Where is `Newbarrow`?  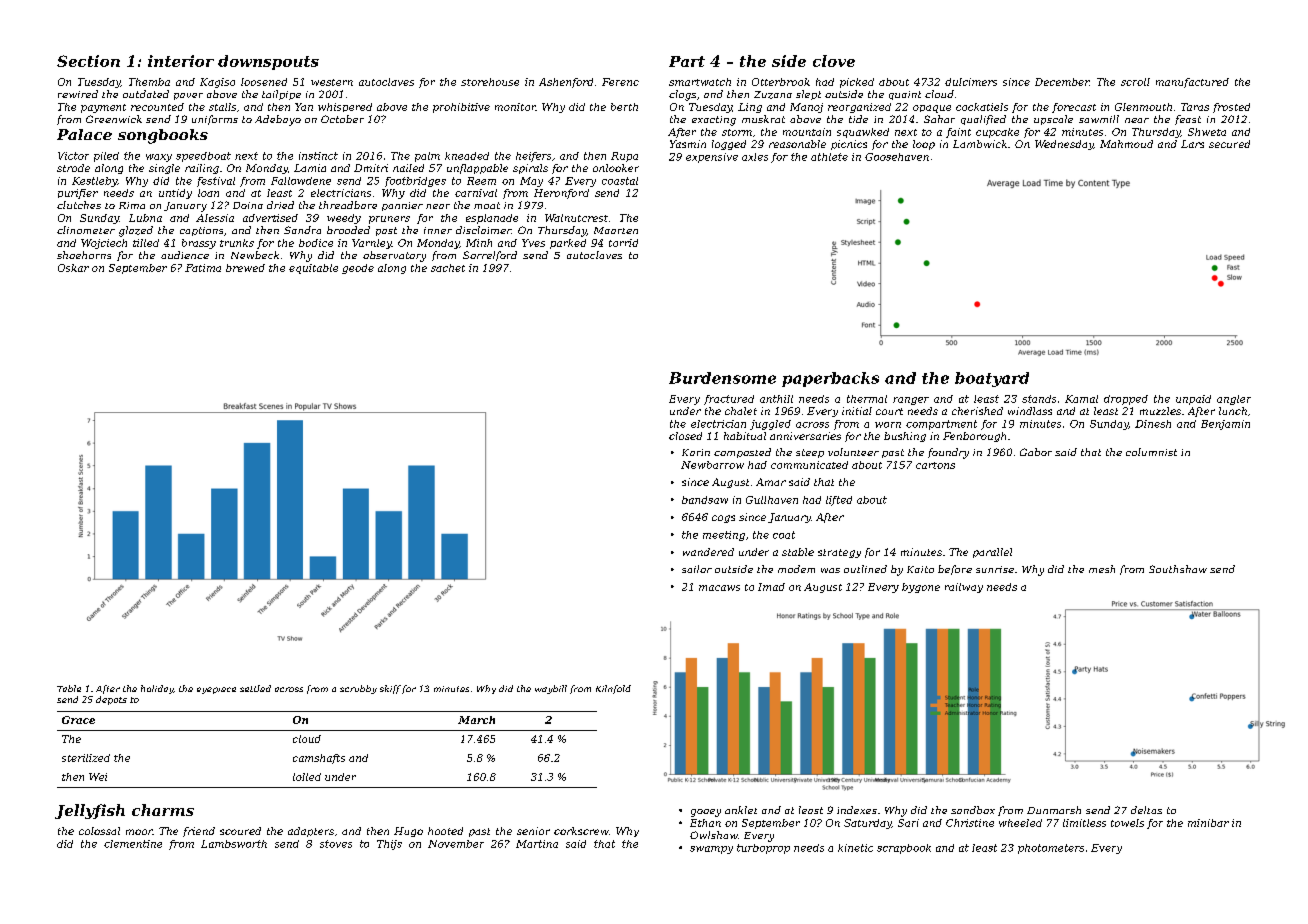
Newbarrow is located at coordinates (712, 465).
